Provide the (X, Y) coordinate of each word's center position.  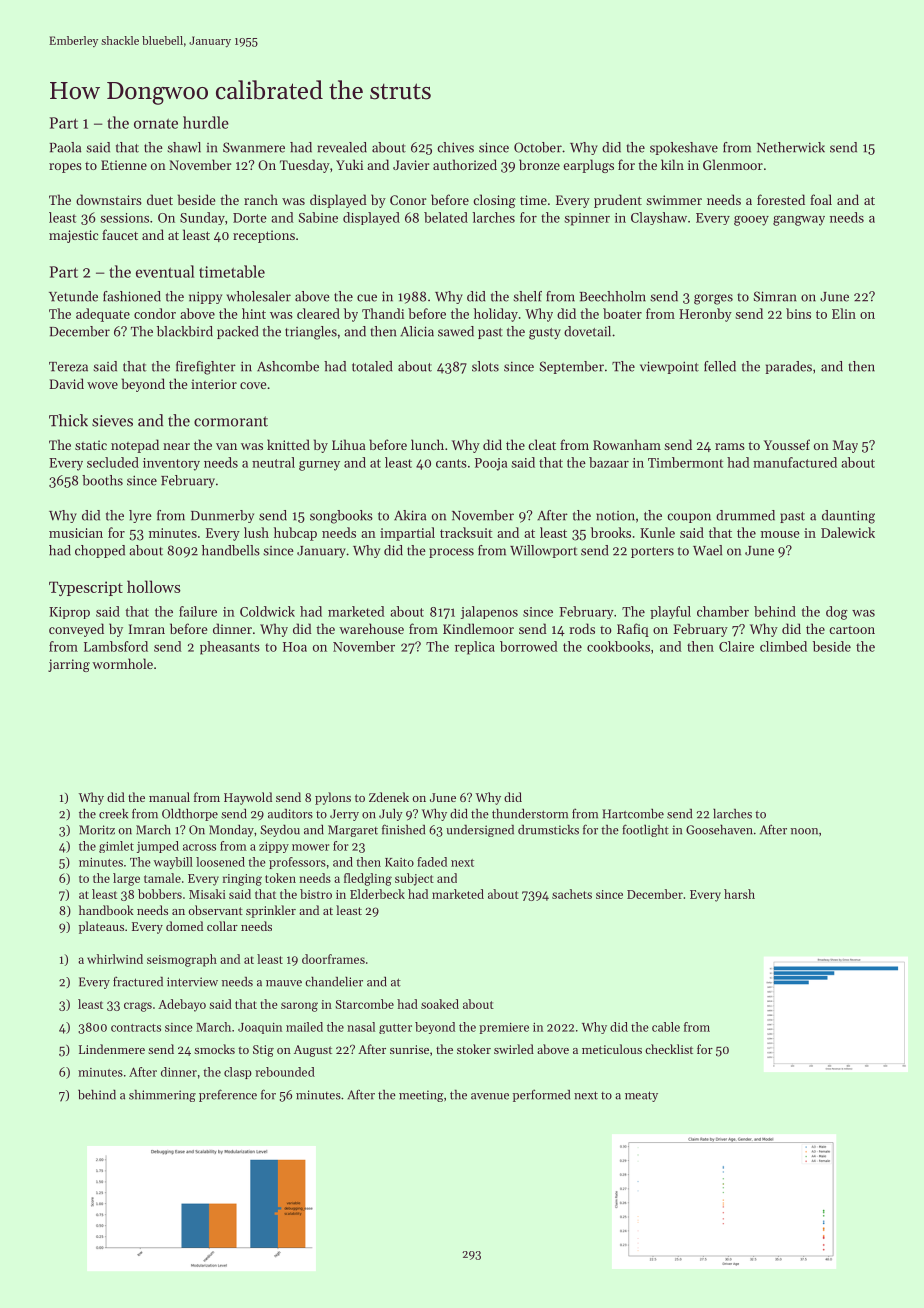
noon (804, 831)
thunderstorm (530, 813)
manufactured (795, 462)
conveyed (76, 630)
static (91, 445)
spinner (587, 219)
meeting (421, 1096)
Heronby (705, 315)
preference (228, 1095)
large (126, 879)
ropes (65, 168)
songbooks (341, 517)
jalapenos (489, 612)
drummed (745, 515)
